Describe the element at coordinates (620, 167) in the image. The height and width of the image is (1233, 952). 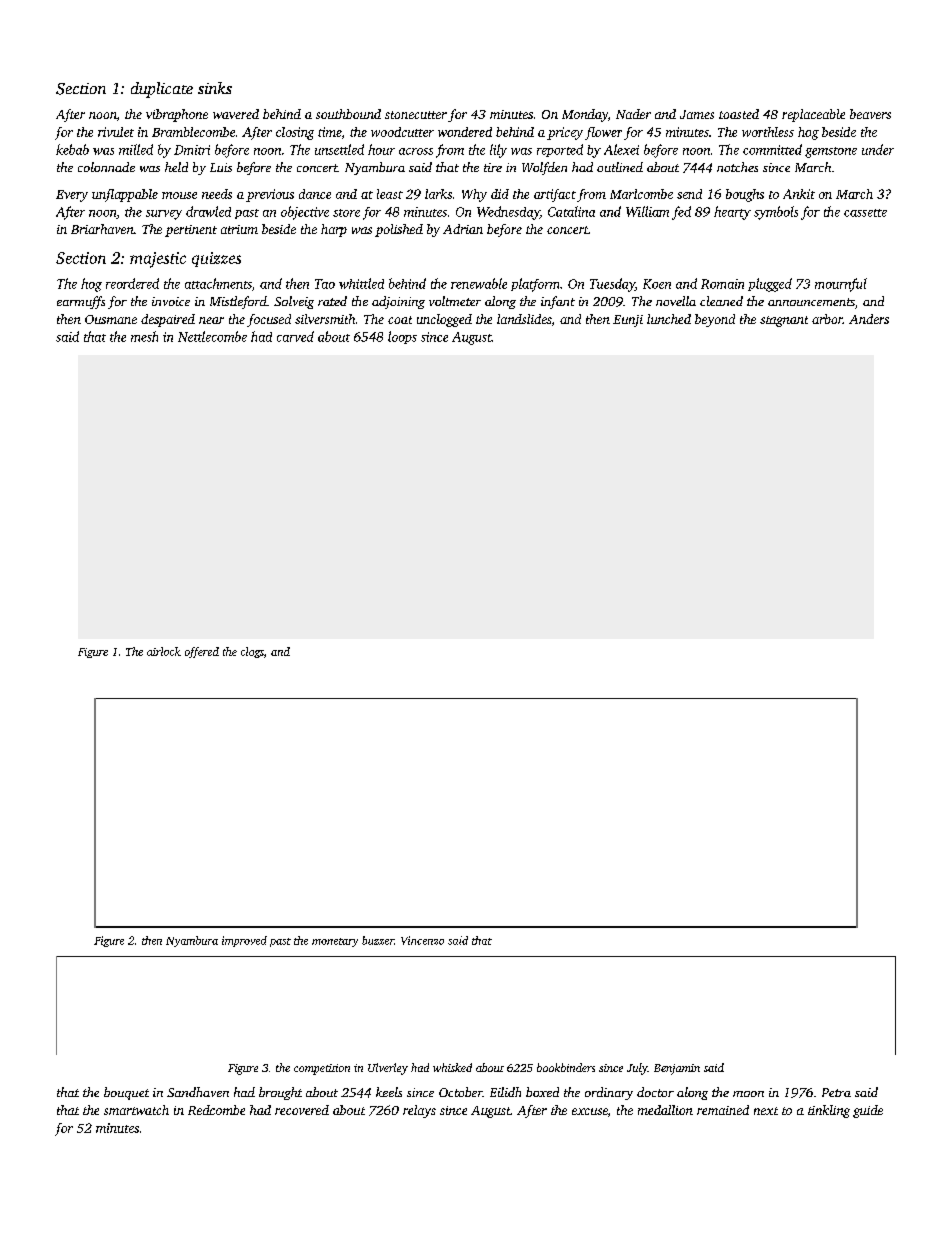
I see `outlined` at that location.
